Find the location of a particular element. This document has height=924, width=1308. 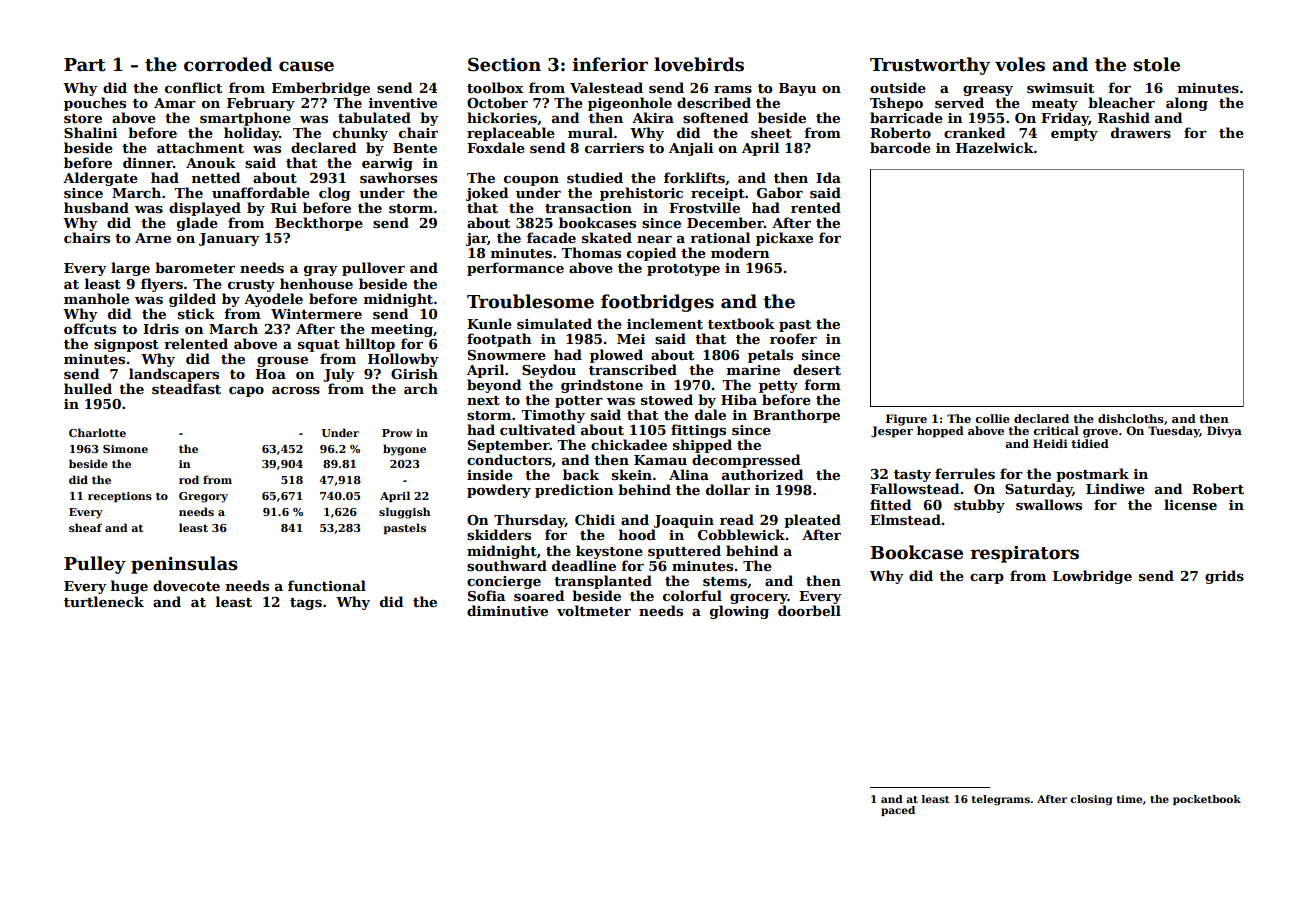

drawers is located at coordinates (1141, 132).
